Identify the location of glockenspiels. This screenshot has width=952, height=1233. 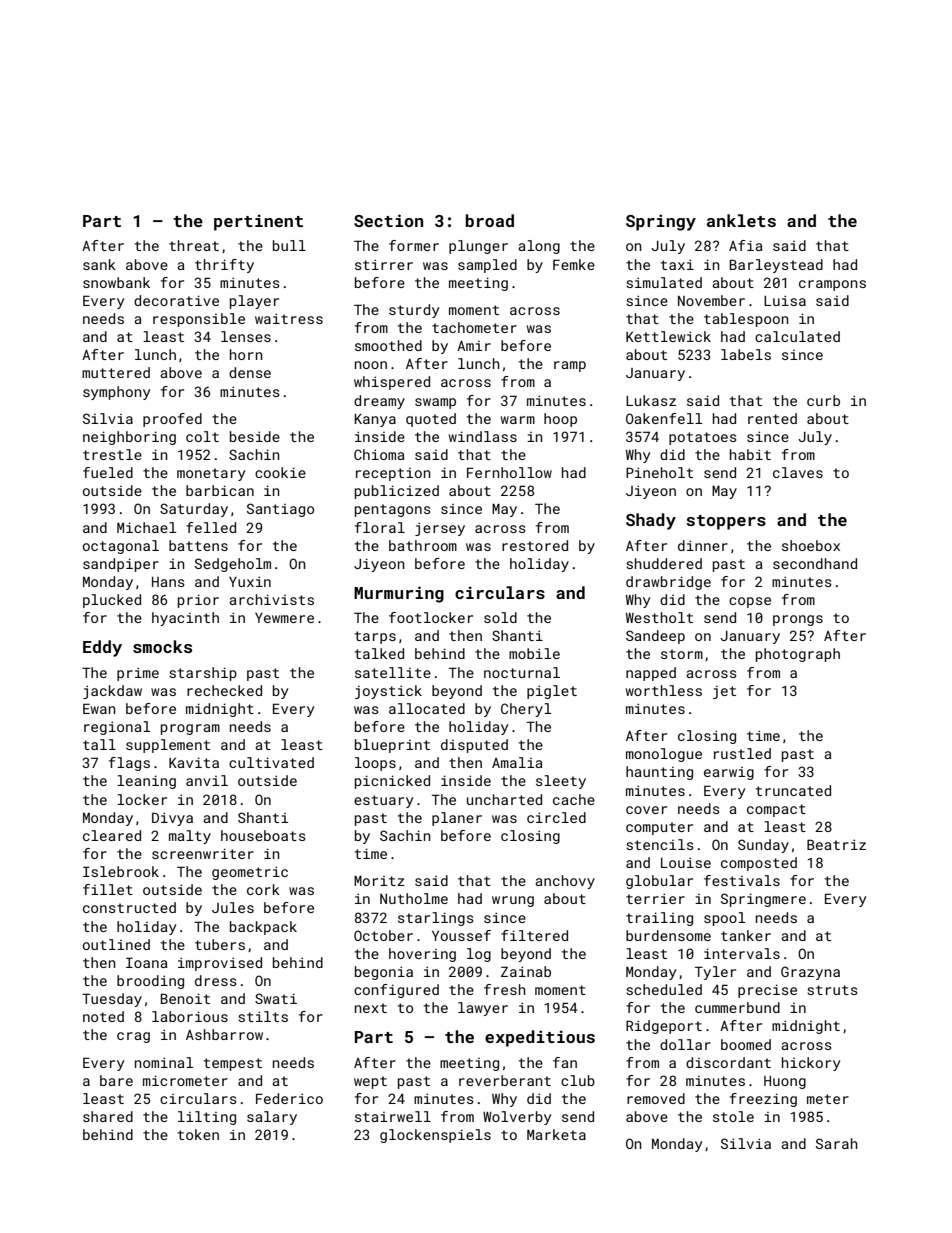
(435, 1136).
